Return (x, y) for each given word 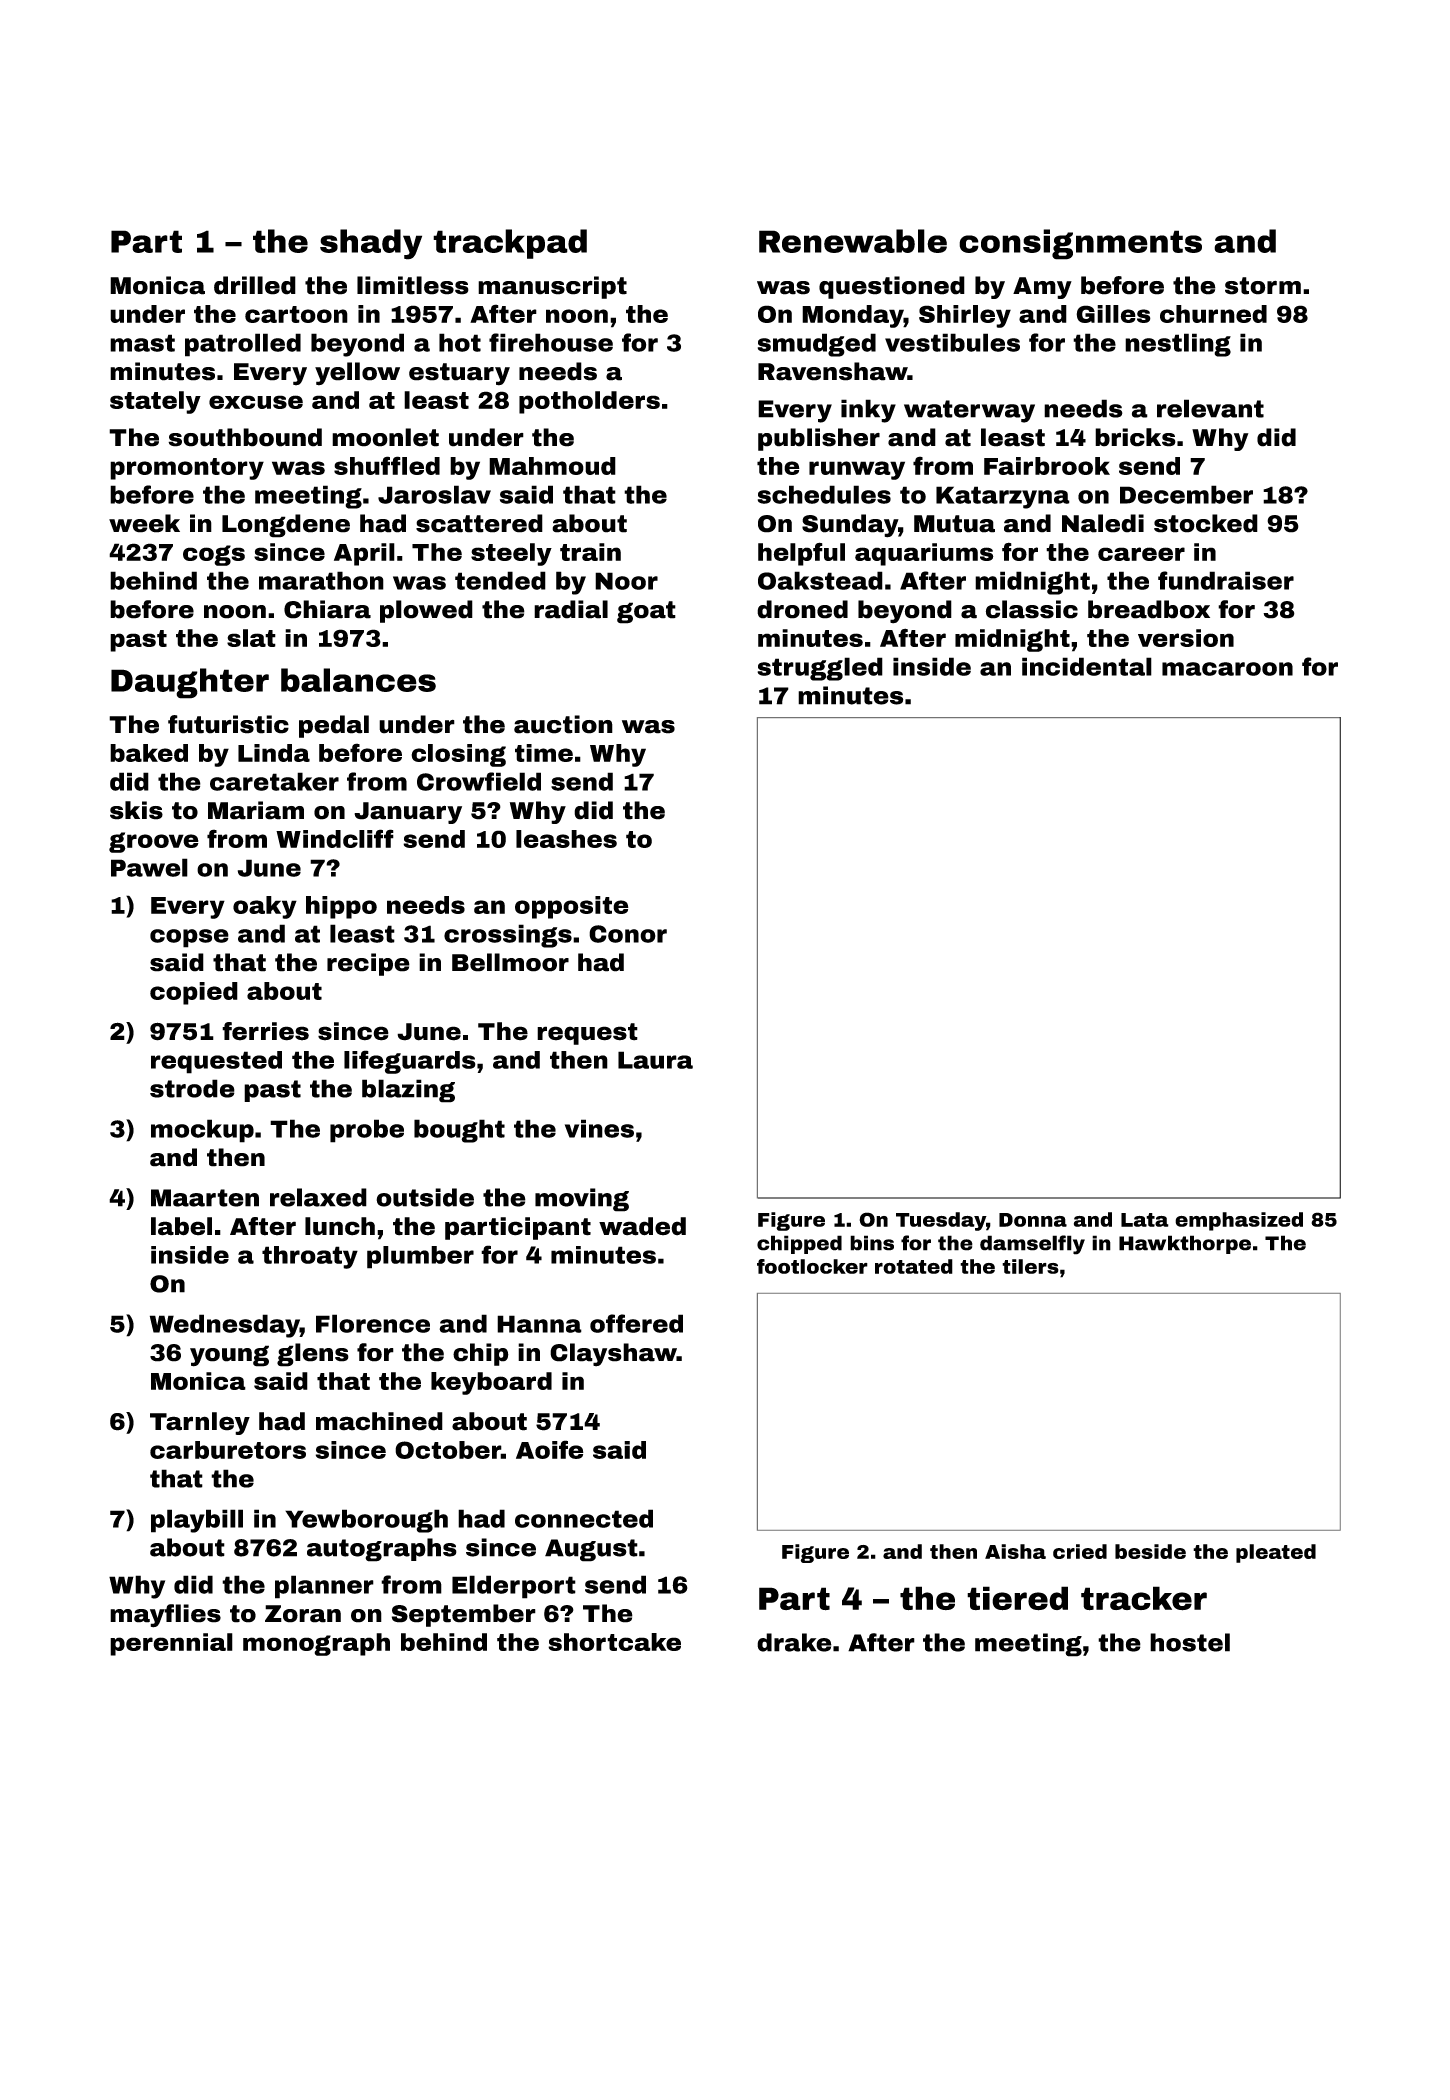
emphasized (1239, 1221)
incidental (1087, 666)
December (1186, 494)
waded (642, 1226)
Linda (274, 753)
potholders (589, 402)
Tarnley (200, 1423)
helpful (801, 554)
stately (155, 402)
